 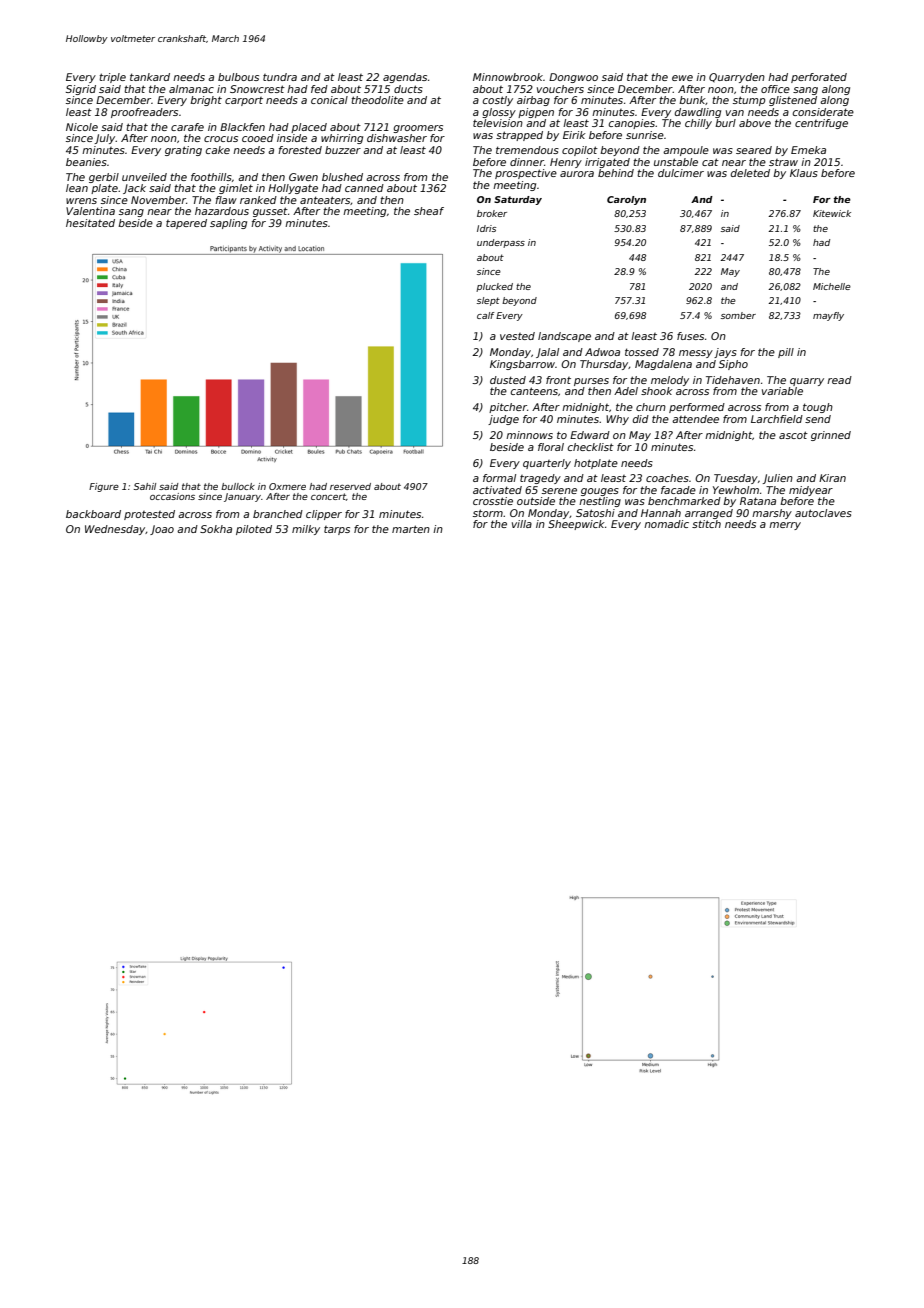 What do you see at coordinates (522, 365) in the page?
I see `Kingsbarrow` at bounding box center [522, 365].
